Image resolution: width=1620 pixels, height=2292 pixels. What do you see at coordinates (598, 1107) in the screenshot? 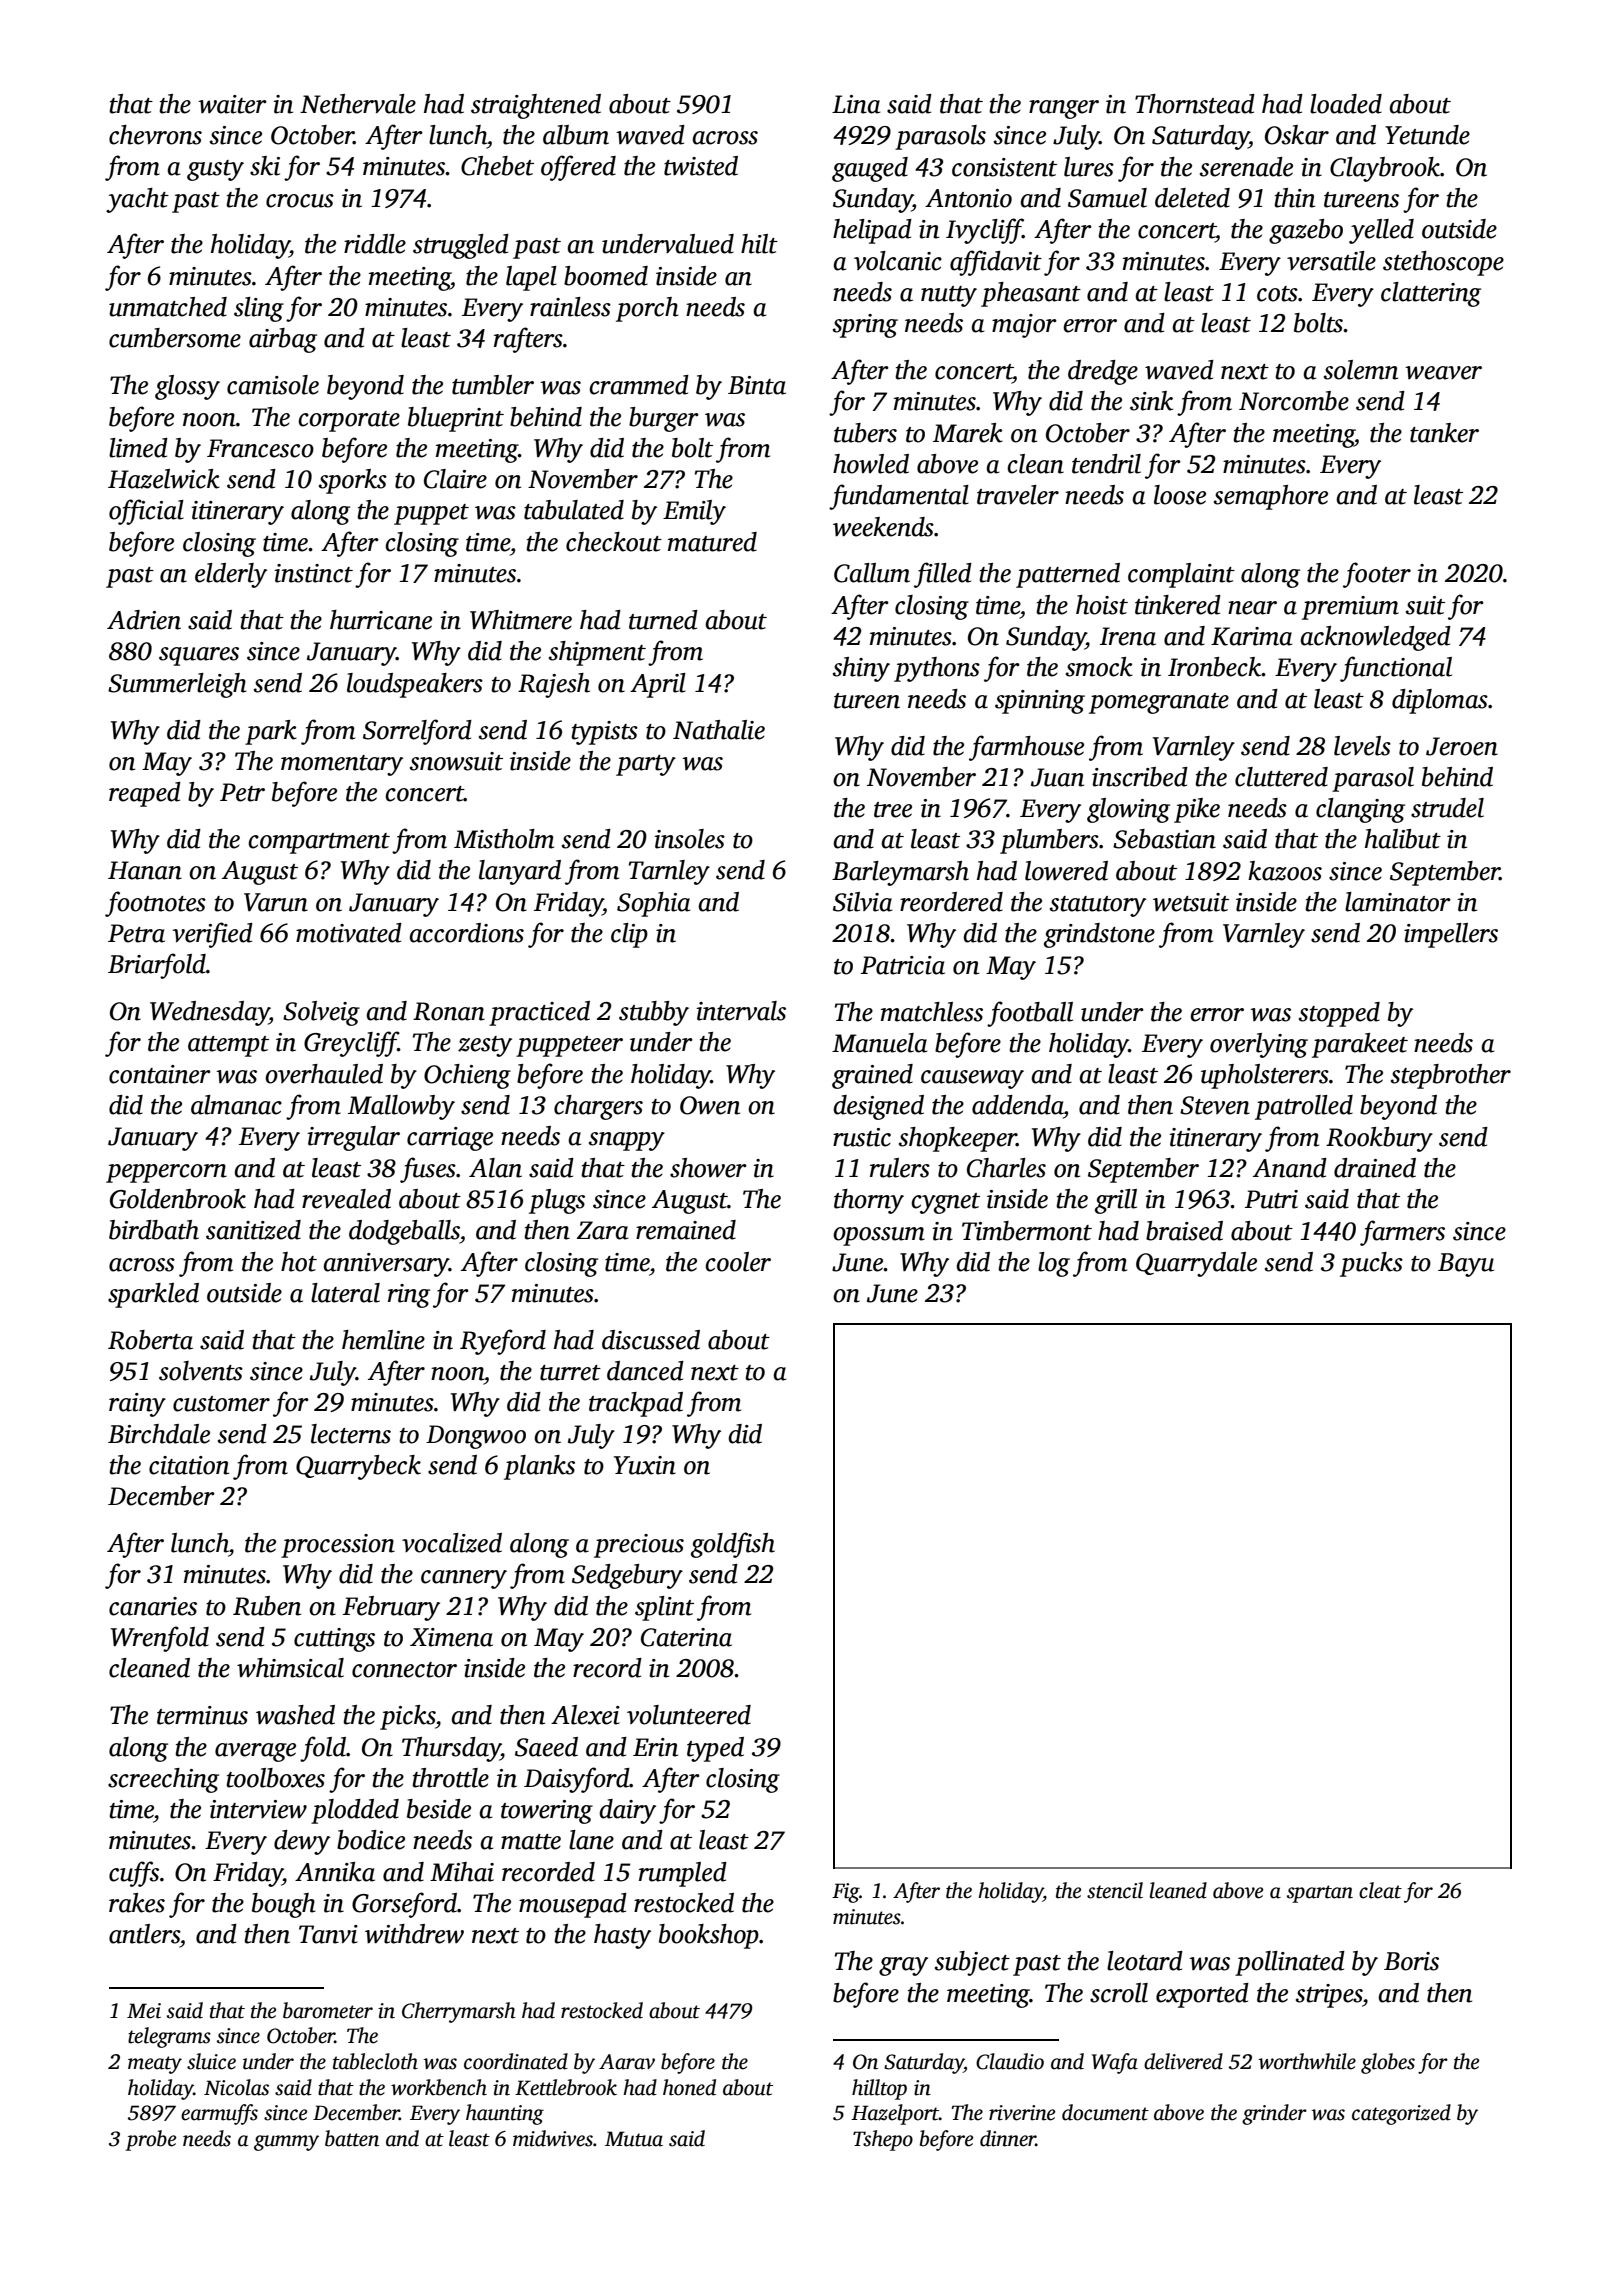
I see `chargers` at bounding box center [598, 1107].
